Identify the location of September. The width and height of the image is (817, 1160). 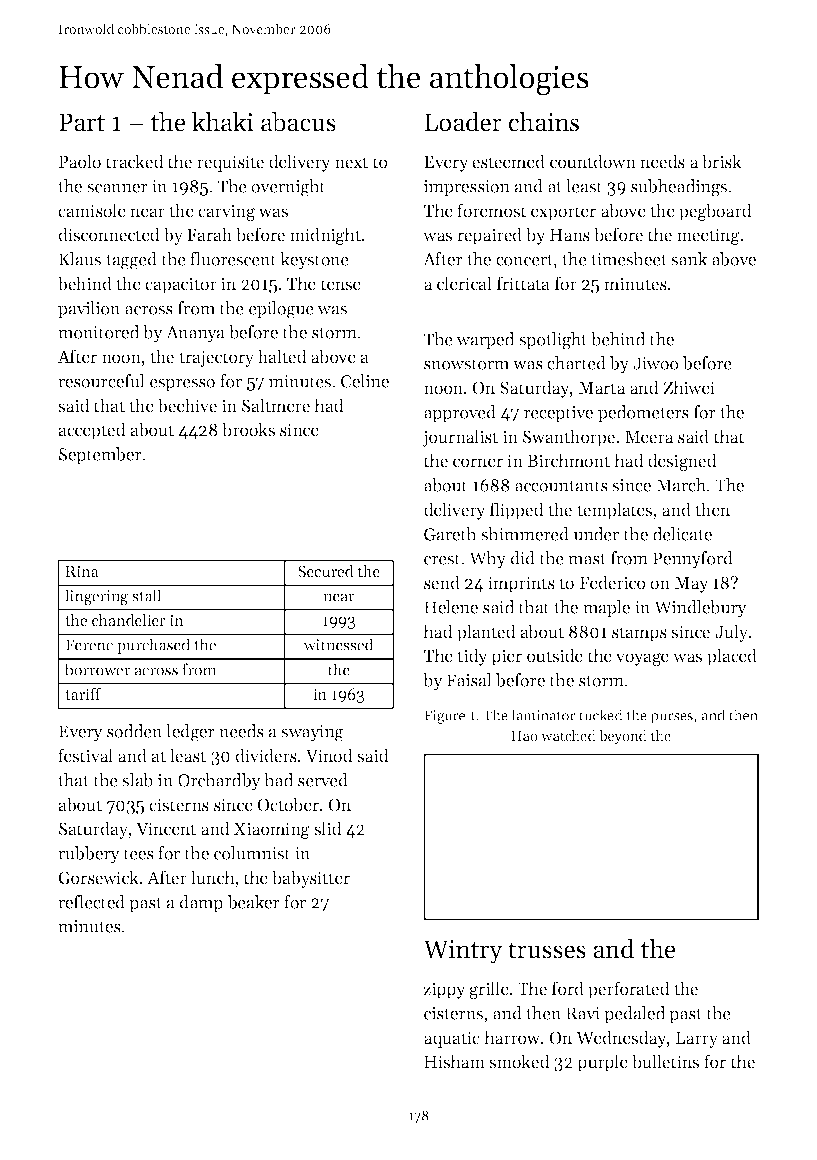
(100, 455).
